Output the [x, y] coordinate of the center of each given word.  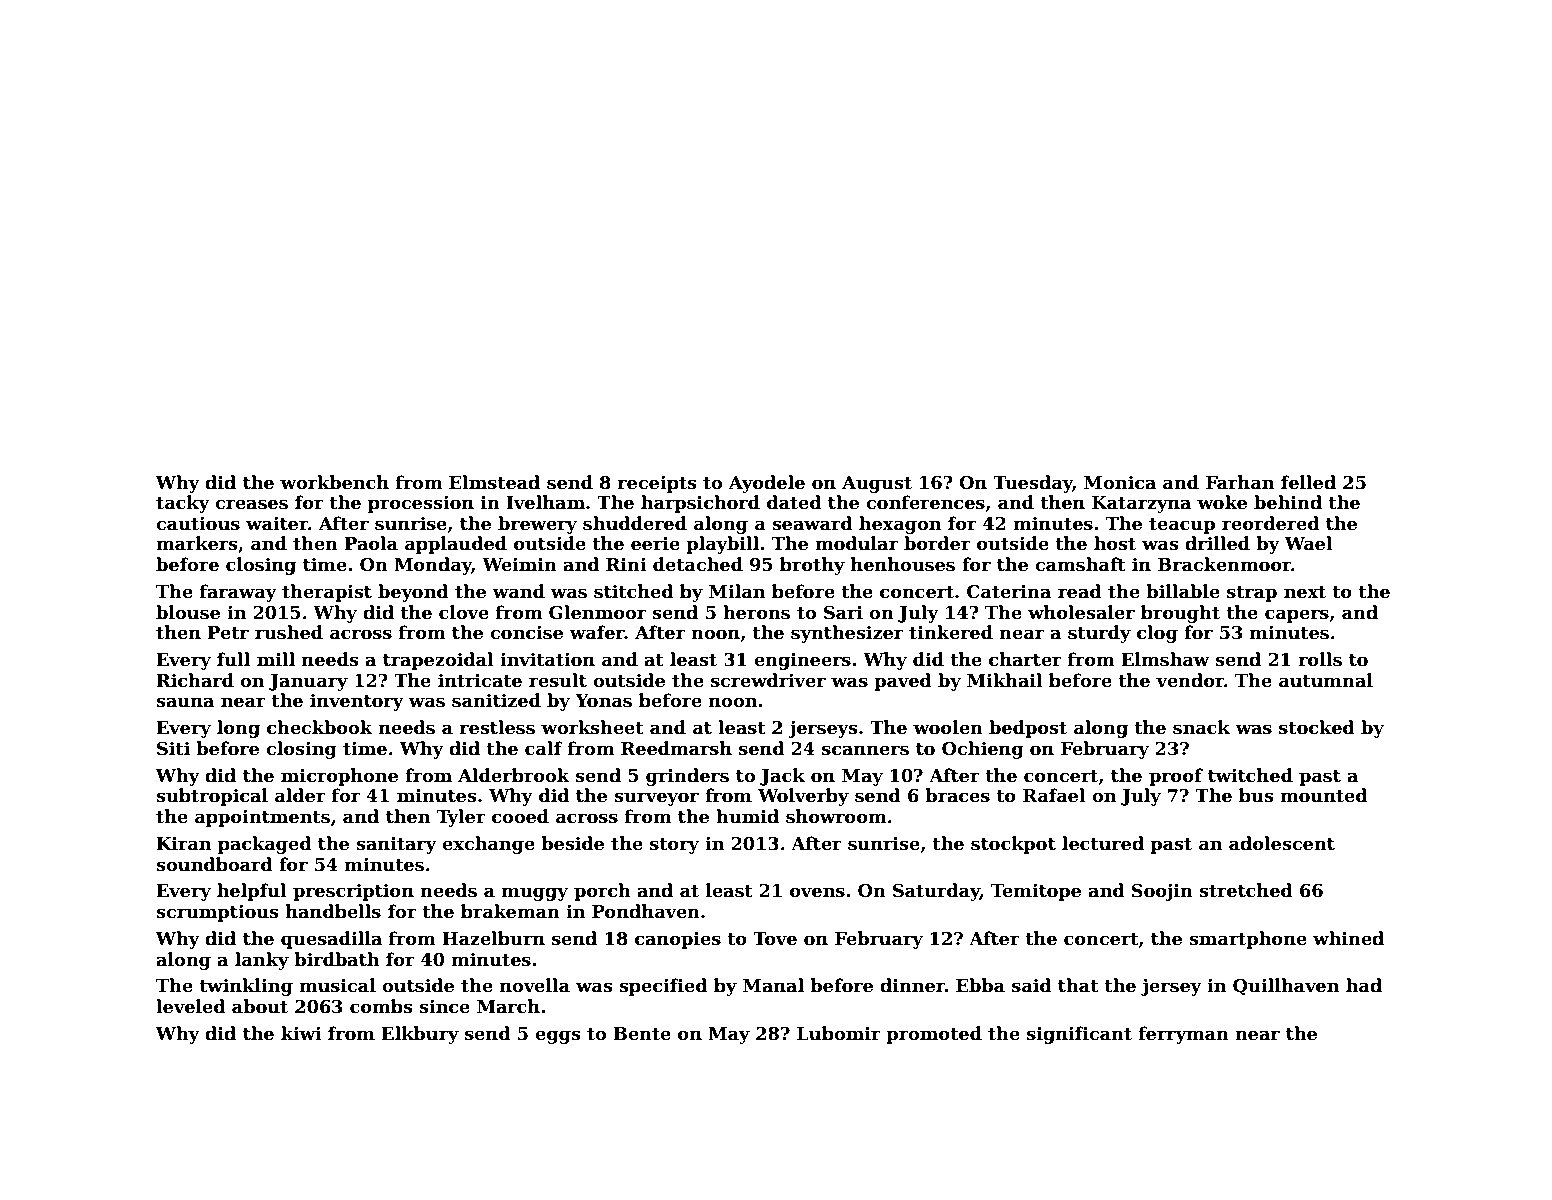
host [1115, 543]
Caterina [1009, 592]
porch [602, 892]
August [877, 484]
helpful [252, 892]
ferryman [1184, 1035]
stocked [1317, 727]
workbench [334, 482]
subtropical [212, 797]
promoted [934, 1035]
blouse [188, 612]
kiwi [301, 1033]
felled [1308, 482]
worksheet [592, 727]
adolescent [1282, 843]
